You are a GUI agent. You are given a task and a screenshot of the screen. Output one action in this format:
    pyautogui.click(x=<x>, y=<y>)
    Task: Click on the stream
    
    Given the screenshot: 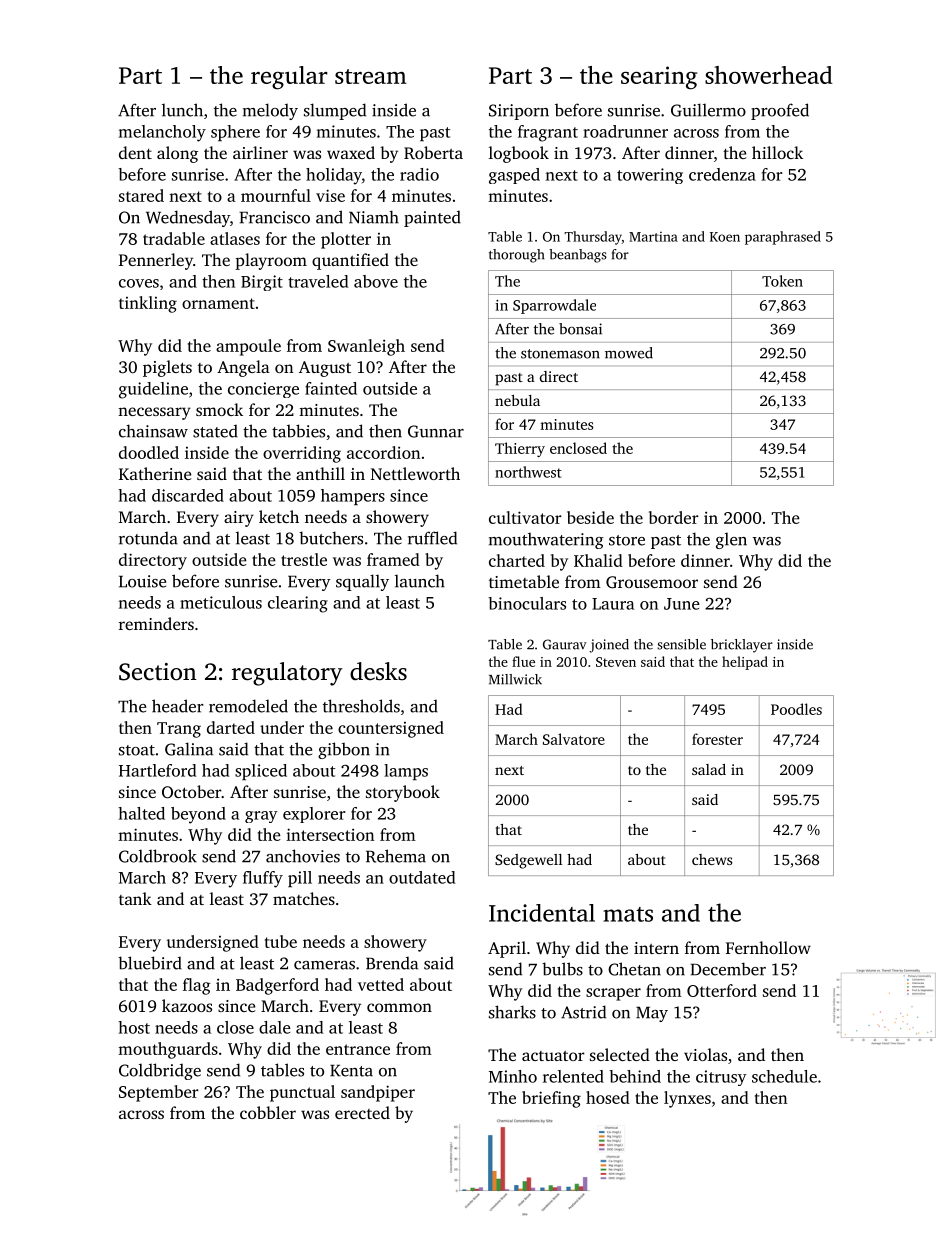 What is the action you would take?
    pyautogui.click(x=371, y=76)
